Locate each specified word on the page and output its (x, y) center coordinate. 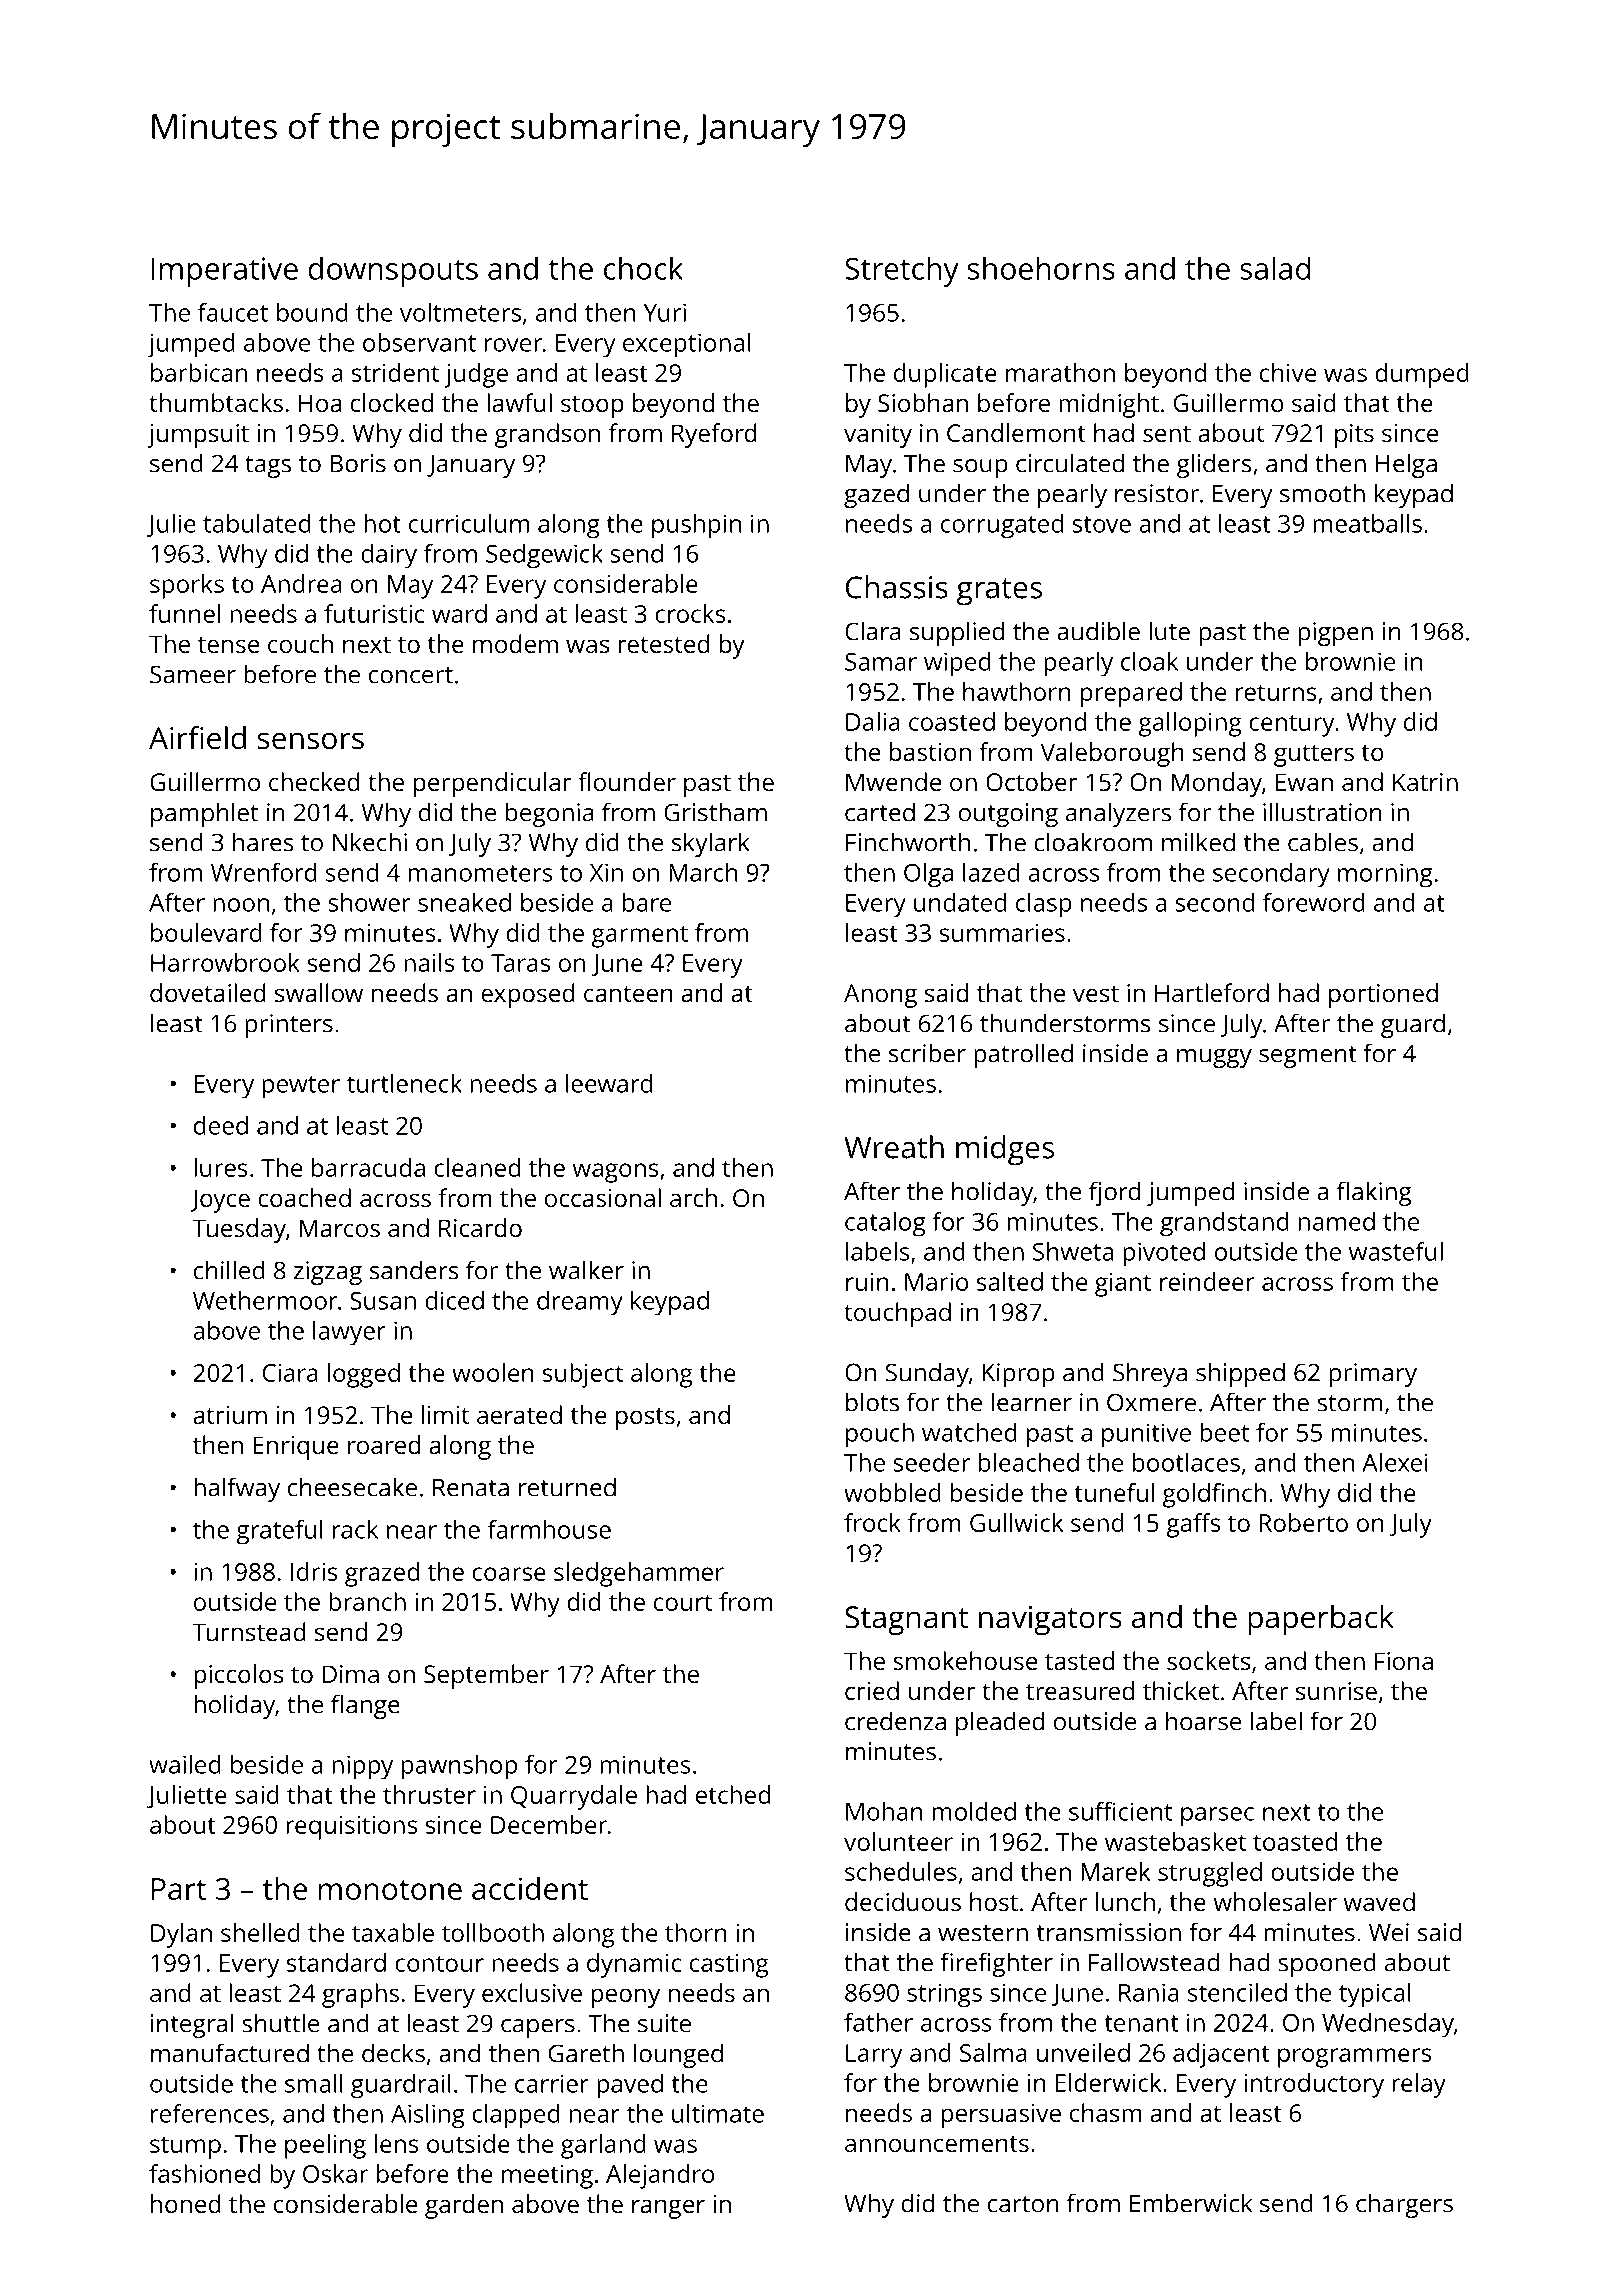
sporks (187, 586)
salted (1010, 1281)
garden (464, 2206)
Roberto (1303, 1522)
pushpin (696, 526)
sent (1167, 434)
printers (289, 1026)
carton (1023, 2204)
